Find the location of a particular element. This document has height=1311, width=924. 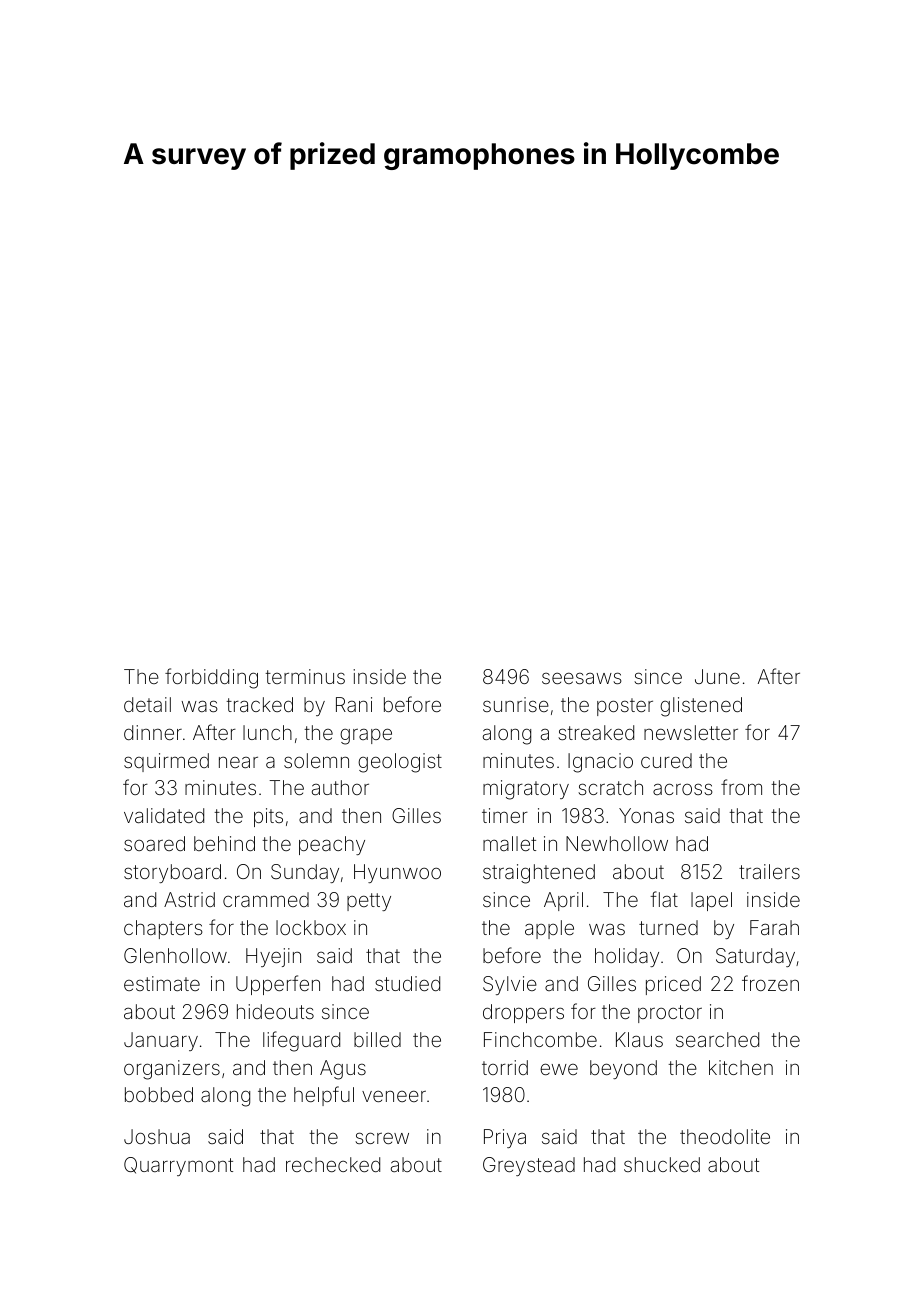

Greystead is located at coordinates (529, 1166).
